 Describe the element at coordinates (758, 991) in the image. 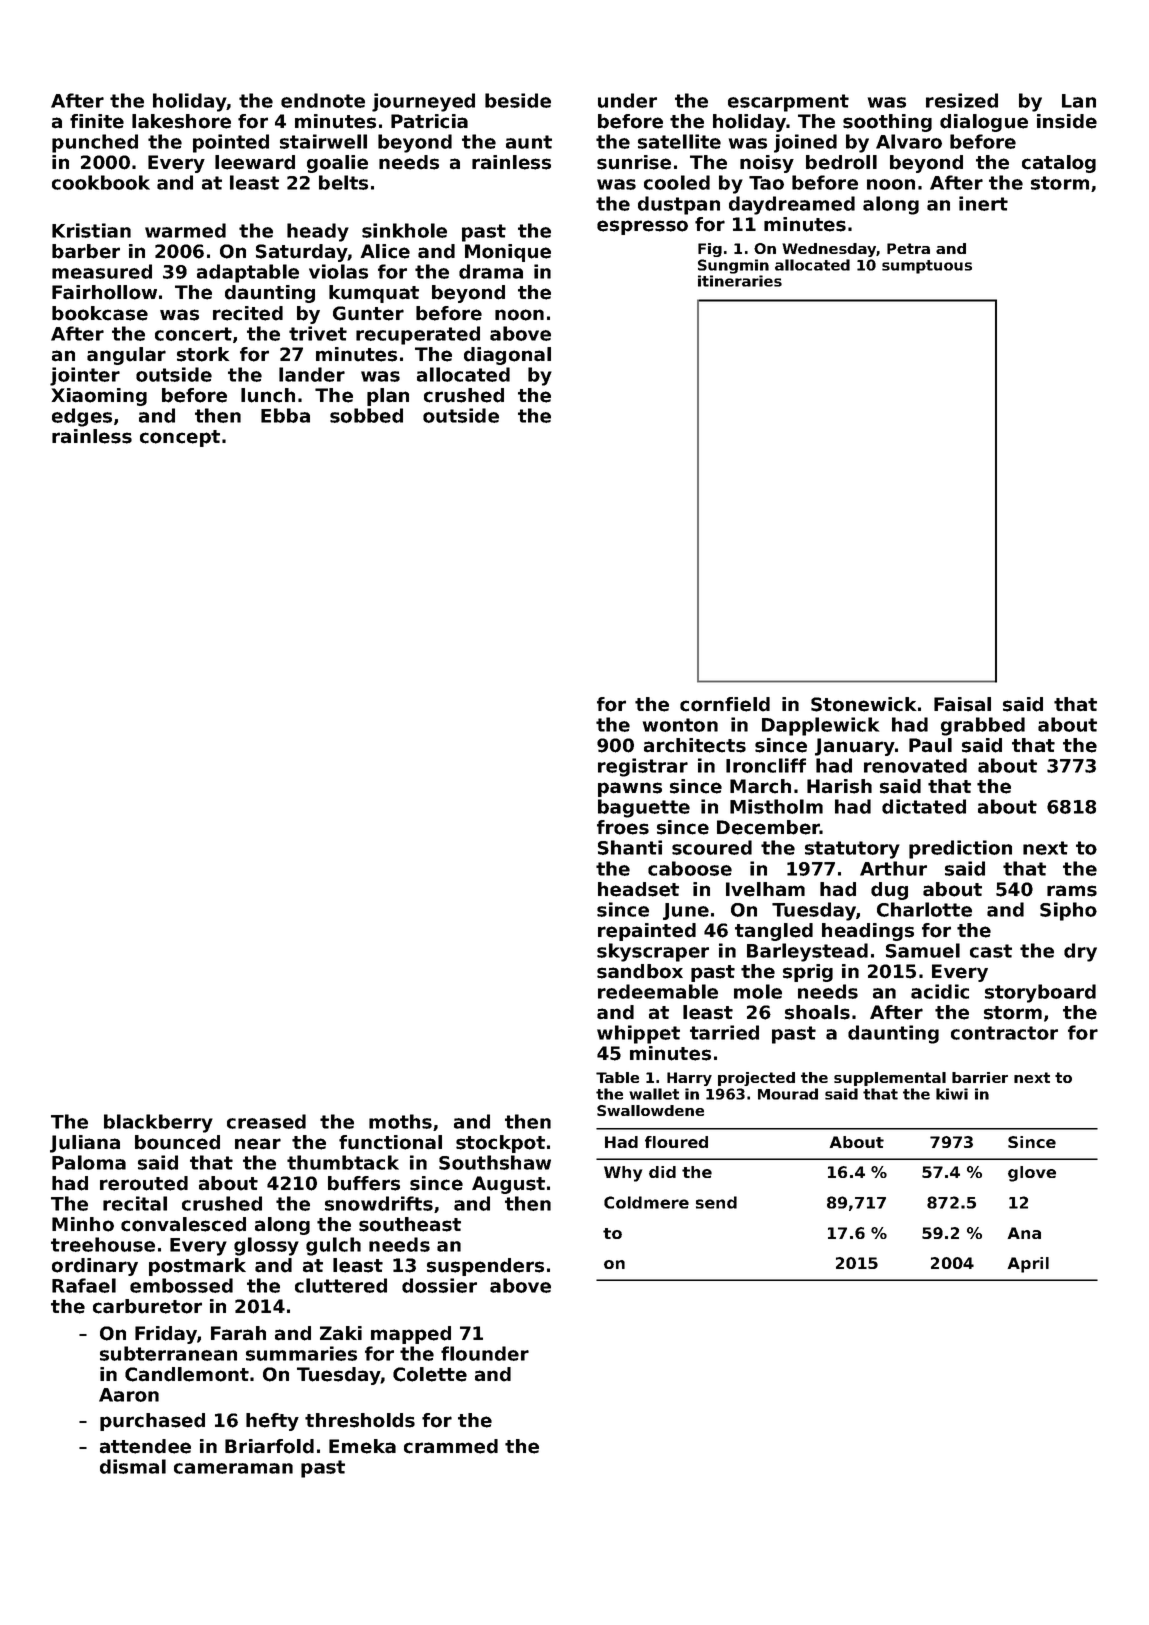

I see `mole` at that location.
